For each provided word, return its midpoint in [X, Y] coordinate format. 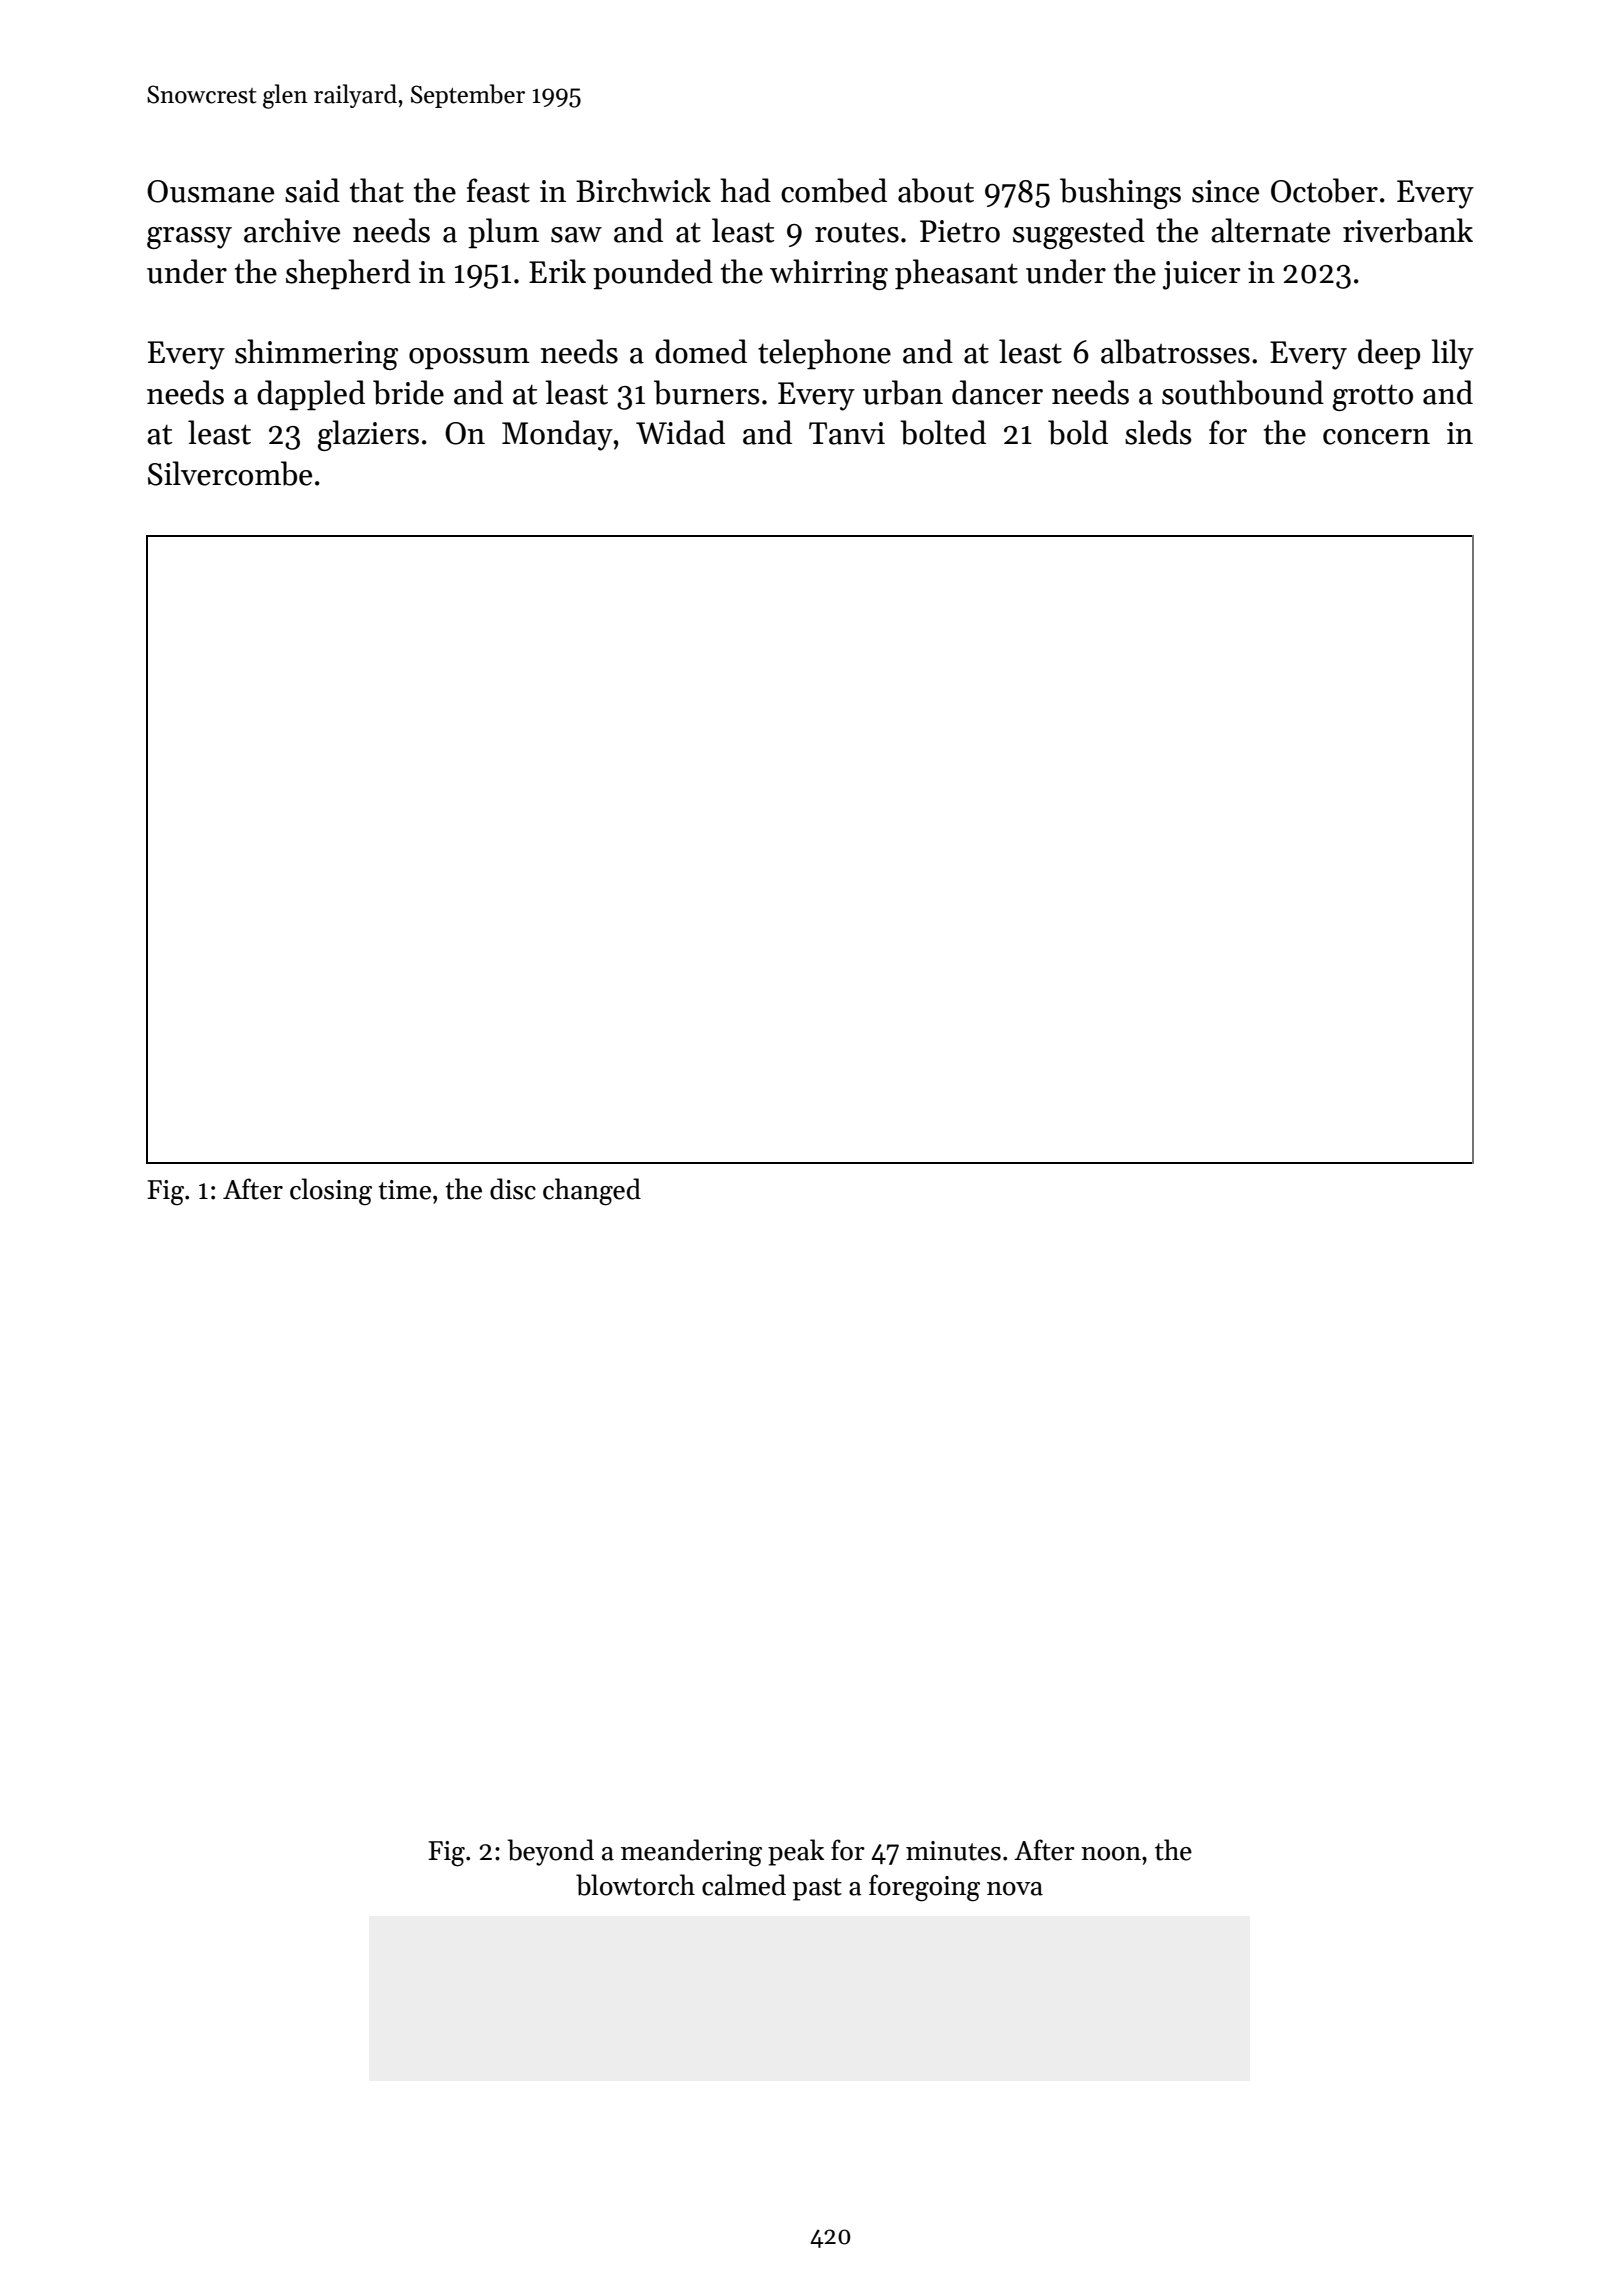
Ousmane [210, 191]
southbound [1243, 392]
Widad [680, 432]
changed [592, 1192]
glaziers [368, 435]
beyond [550, 1852]
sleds [1158, 432]
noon [1111, 1854]
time [404, 1190]
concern [1376, 437]
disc [513, 1189]
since [1225, 191]
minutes [953, 1851]
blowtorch [635, 1885]
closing [331, 1192]
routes [857, 232]
